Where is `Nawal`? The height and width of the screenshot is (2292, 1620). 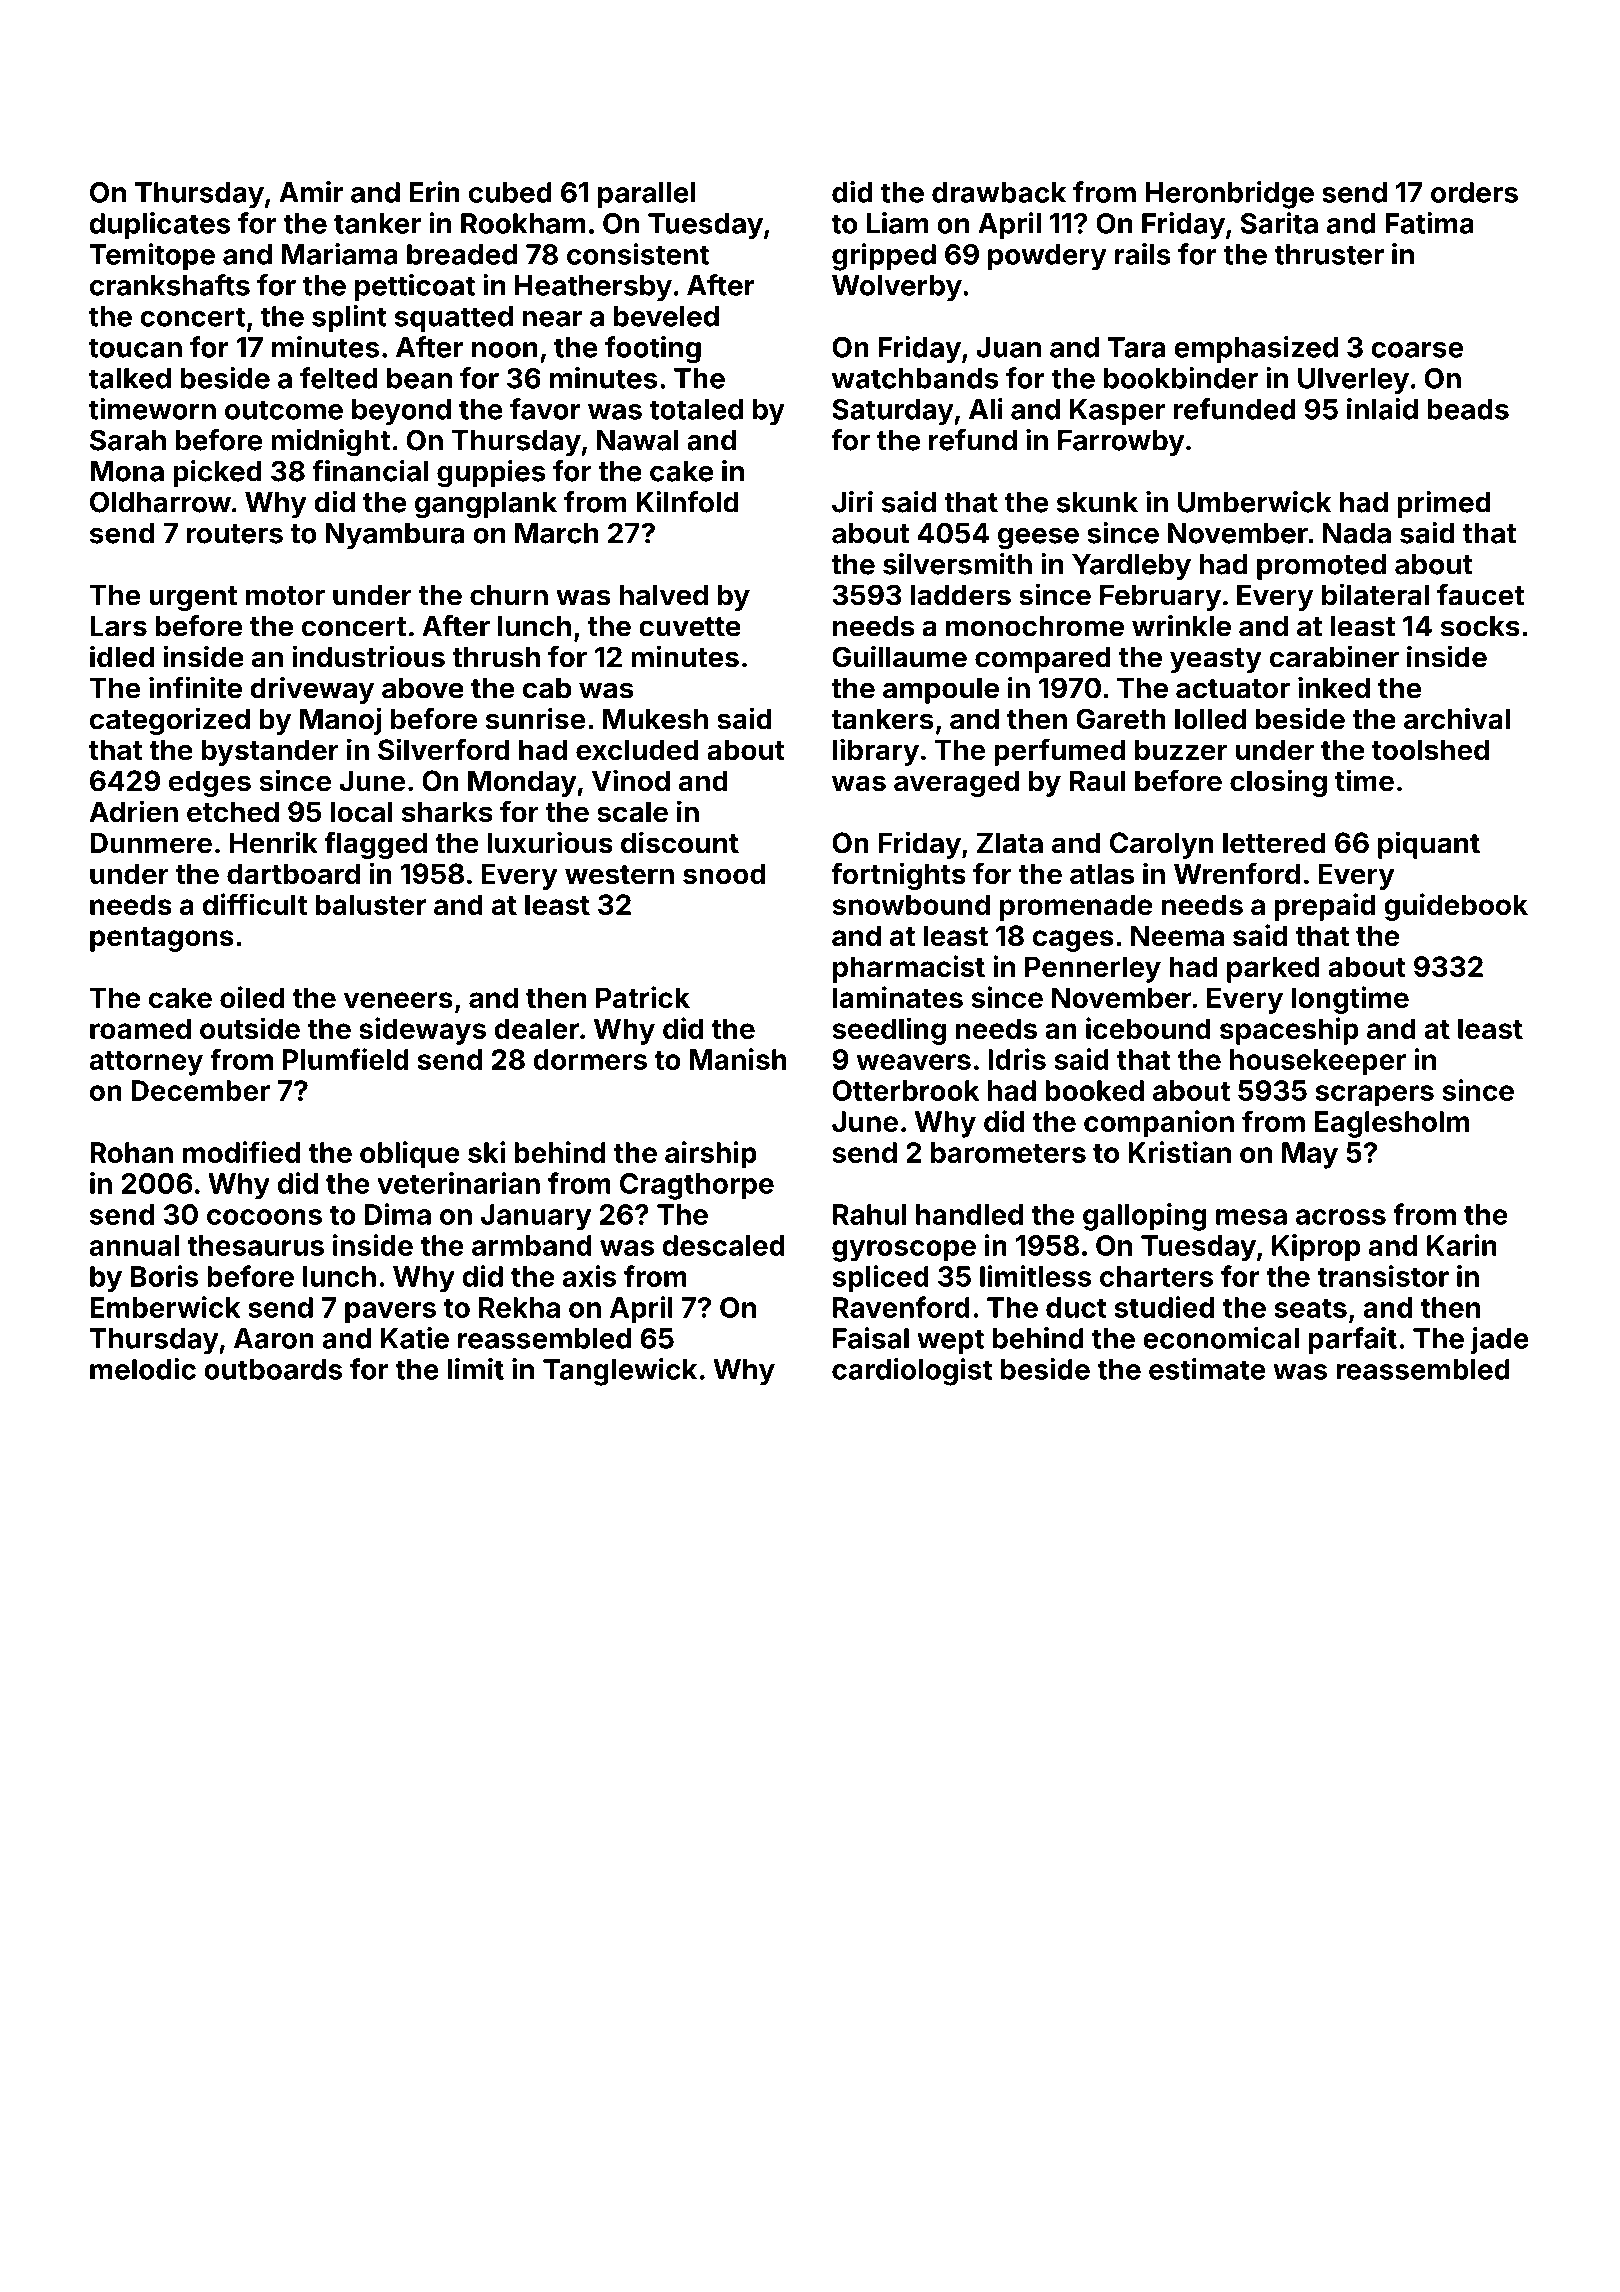 Nawal is located at coordinates (638, 440).
